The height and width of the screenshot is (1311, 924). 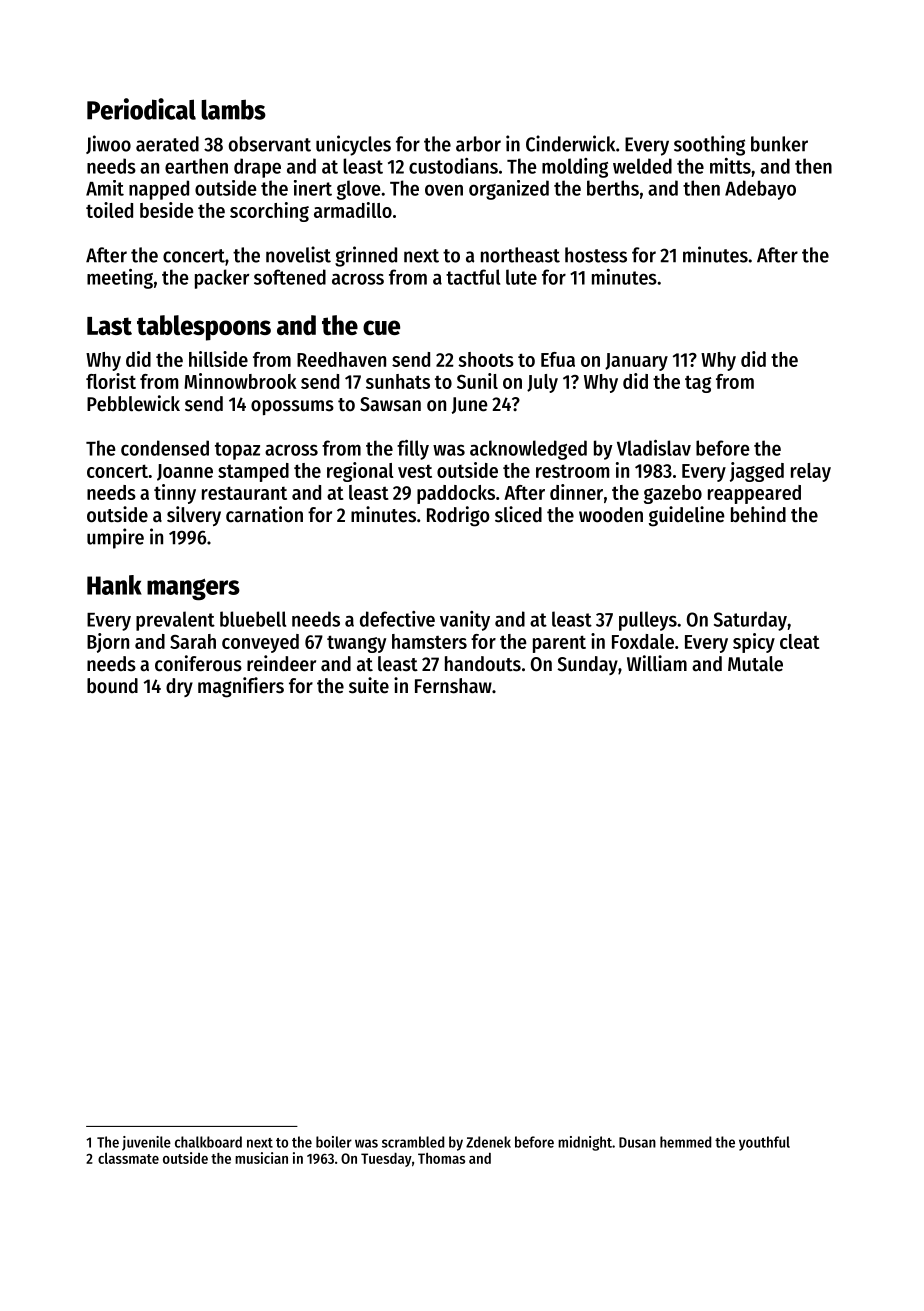 I want to click on mitts, so click(x=730, y=166).
